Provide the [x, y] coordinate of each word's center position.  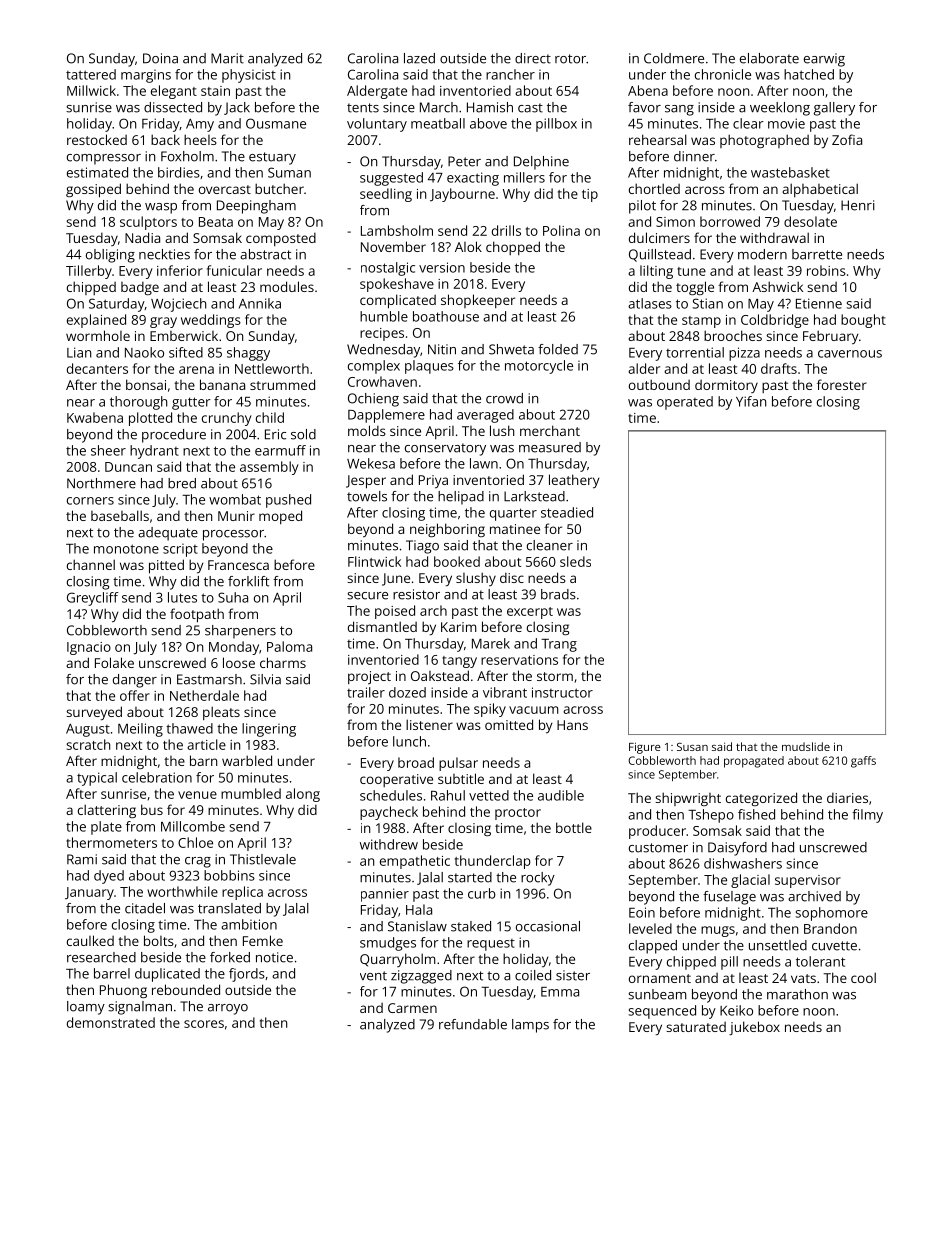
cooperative [396, 780]
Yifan [751, 401]
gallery [834, 109]
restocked [97, 139]
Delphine [541, 163]
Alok [468, 246]
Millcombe [193, 826]
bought [863, 321]
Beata [216, 222]
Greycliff [93, 599]
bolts [159, 940]
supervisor [808, 881]
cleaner [550, 545]
